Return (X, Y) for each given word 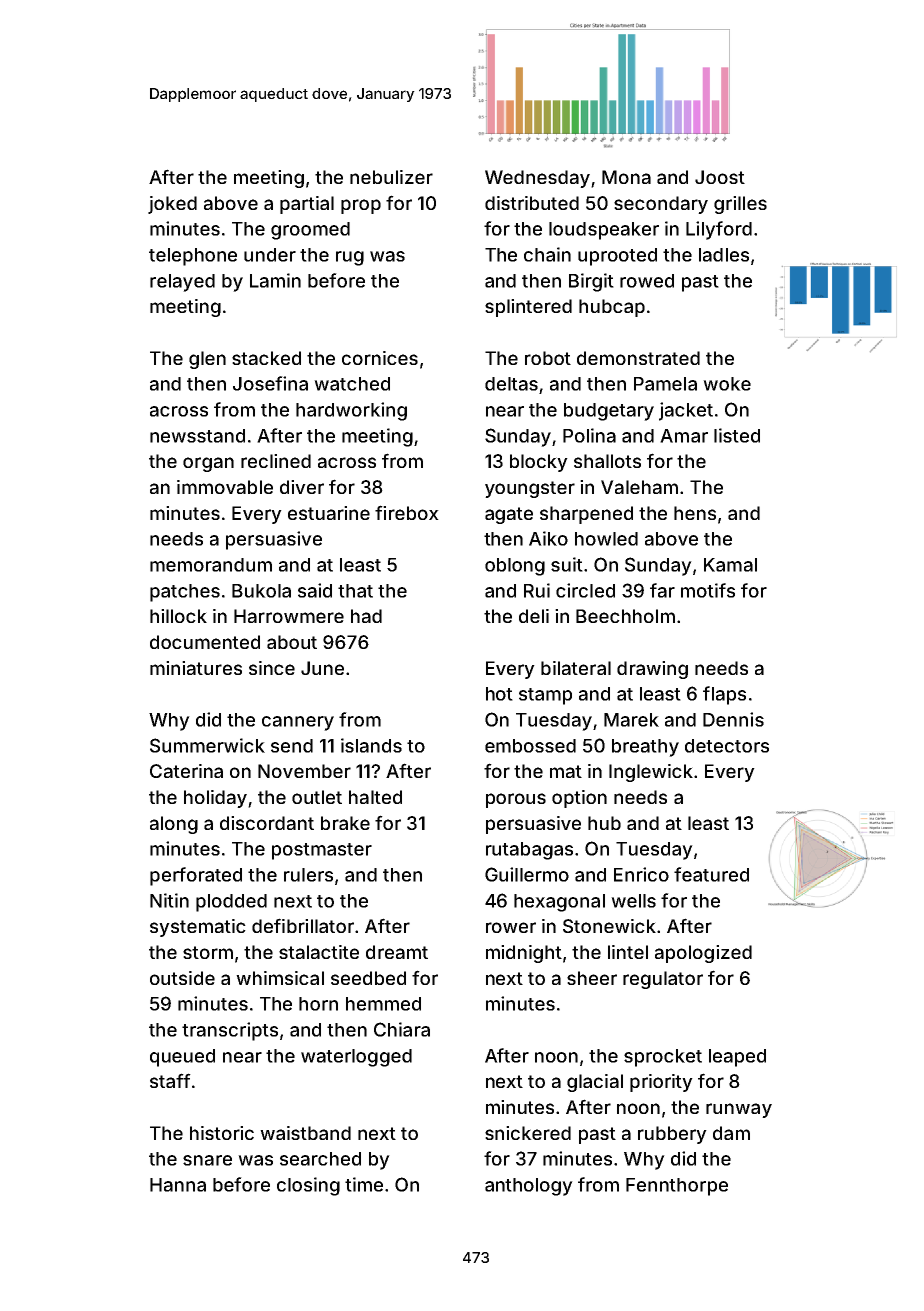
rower (511, 927)
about (292, 642)
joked (172, 205)
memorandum (211, 565)
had (366, 616)
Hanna (178, 1185)
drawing (652, 670)
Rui (537, 590)
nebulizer (391, 177)
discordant (267, 823)
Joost (720, 177)
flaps (724, 695)
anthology (529, 1187)
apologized (703, 954)
